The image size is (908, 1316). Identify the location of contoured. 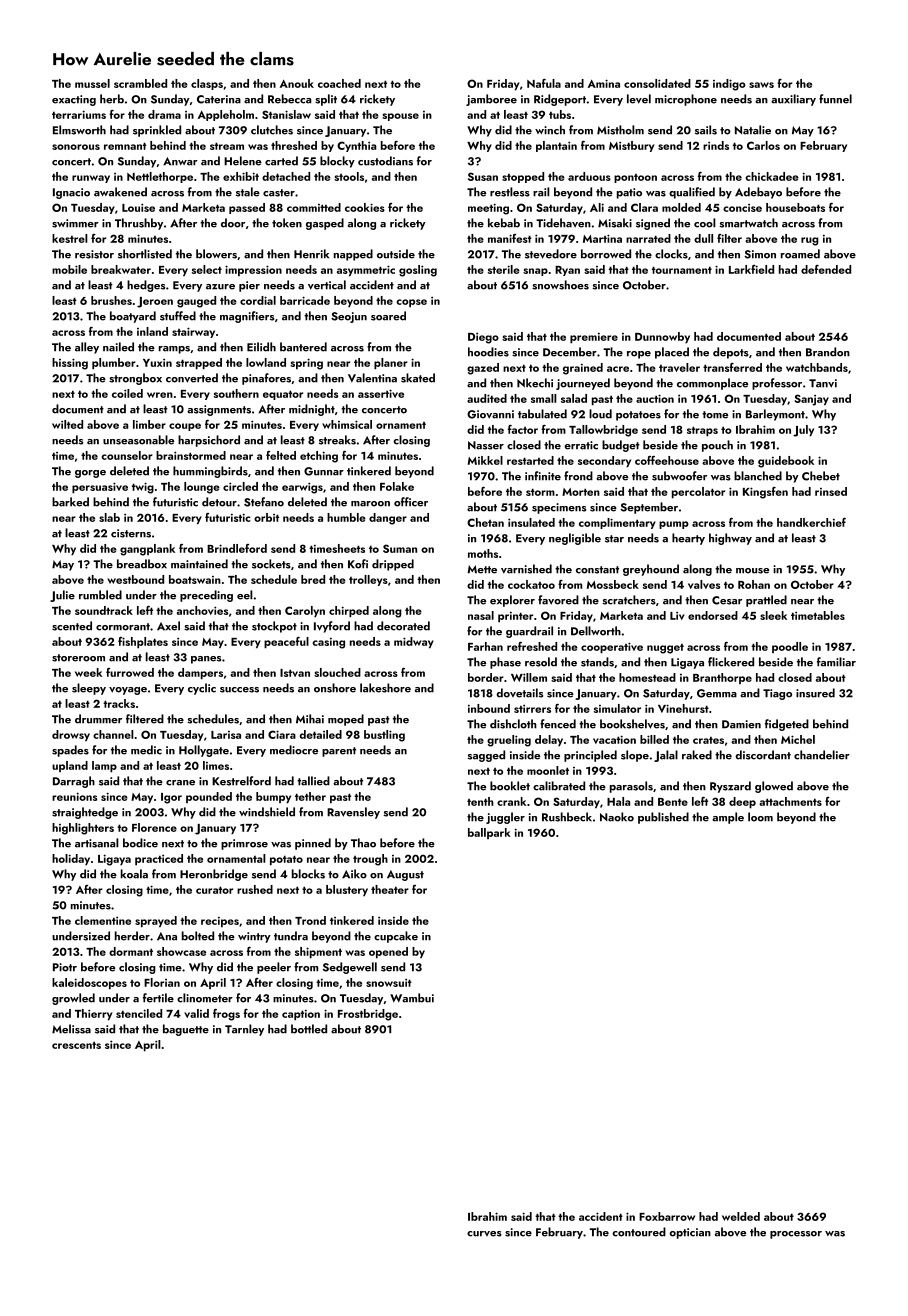
(639, 1232).
